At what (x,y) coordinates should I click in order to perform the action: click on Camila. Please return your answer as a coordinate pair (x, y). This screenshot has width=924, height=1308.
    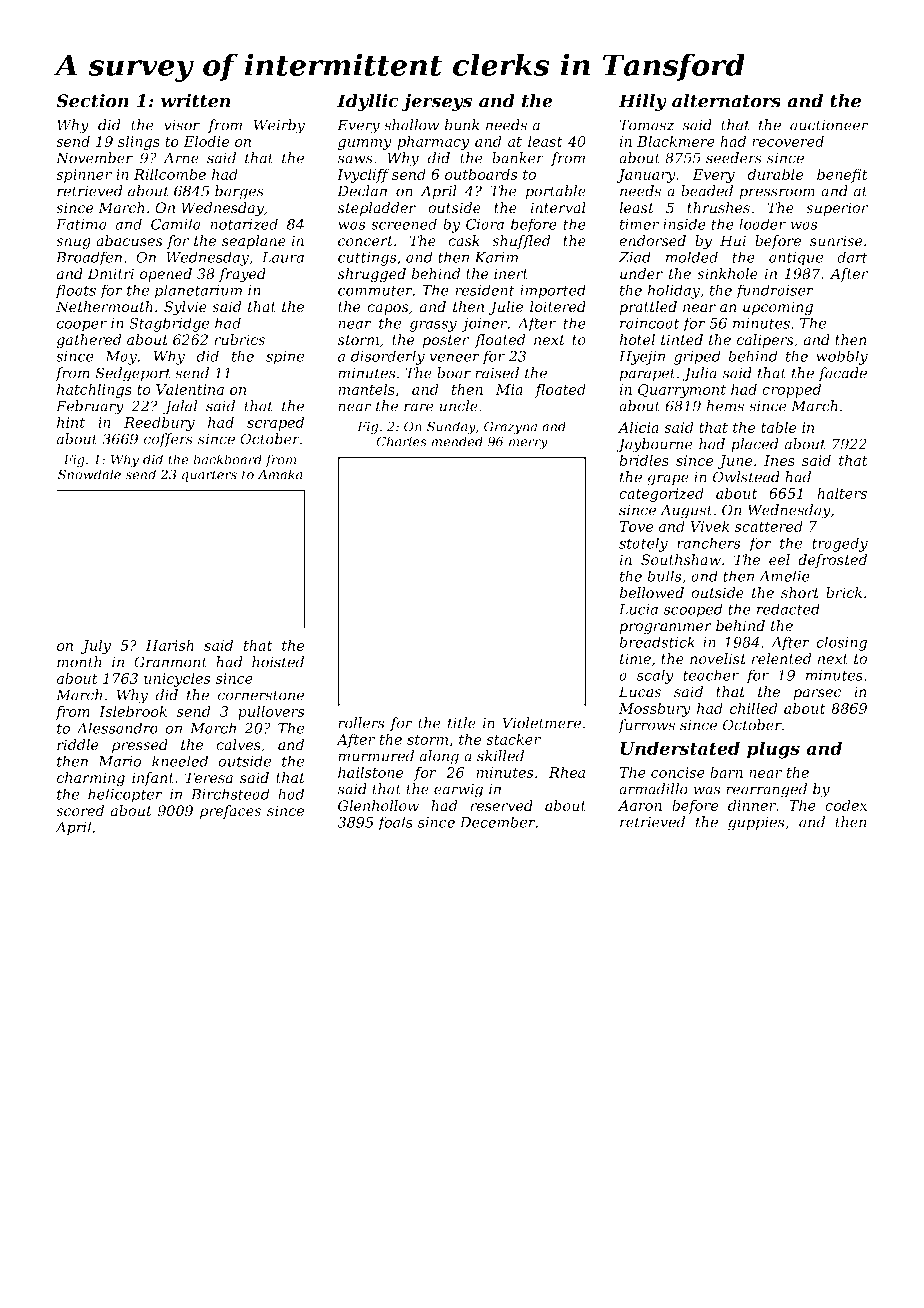
    Looking at the image, I should click on (176, 224).
